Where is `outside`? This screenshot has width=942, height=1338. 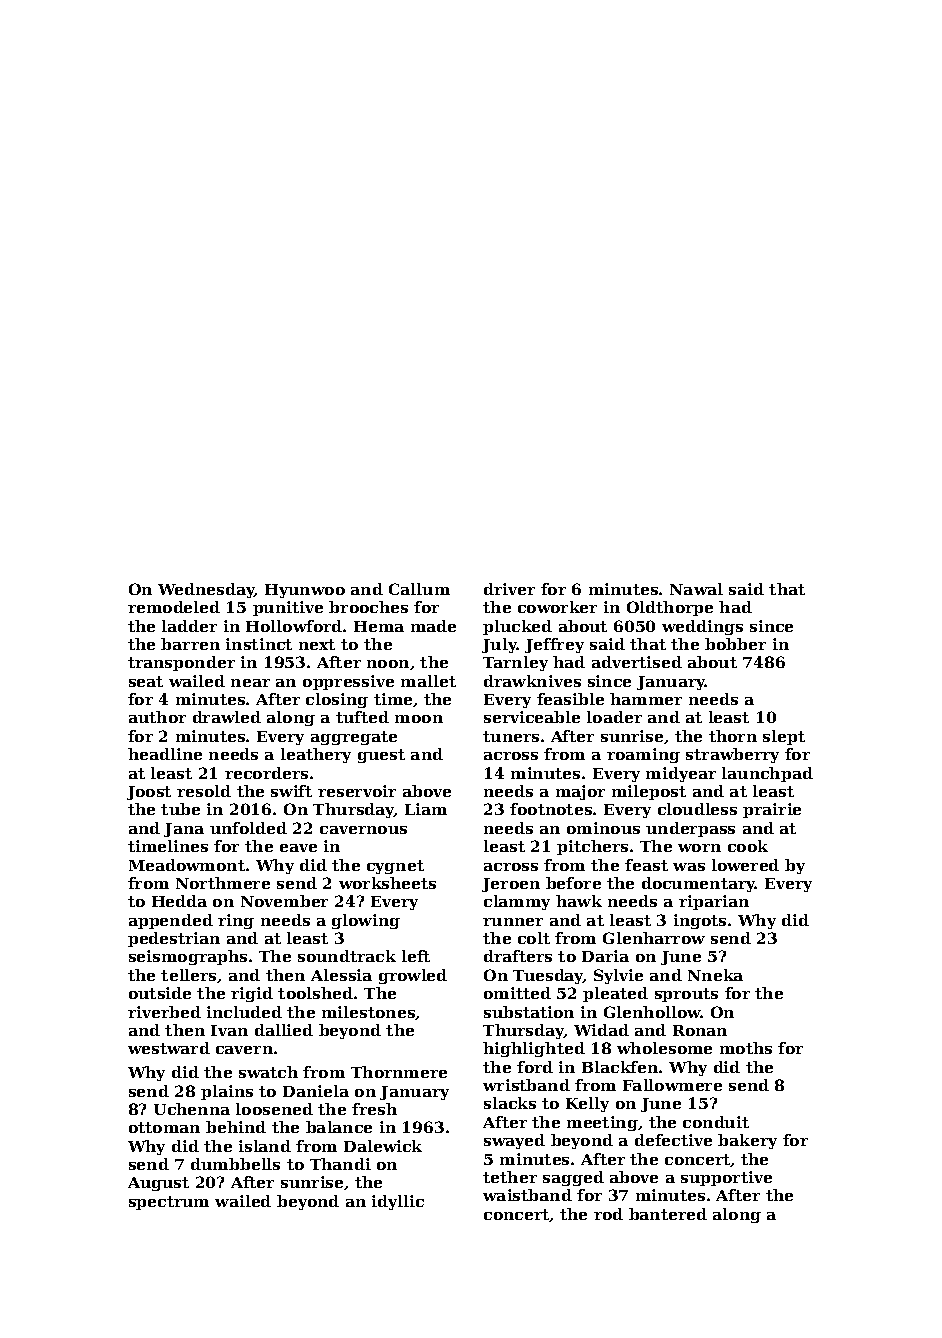 outside is located at coordinates (160, 993).
